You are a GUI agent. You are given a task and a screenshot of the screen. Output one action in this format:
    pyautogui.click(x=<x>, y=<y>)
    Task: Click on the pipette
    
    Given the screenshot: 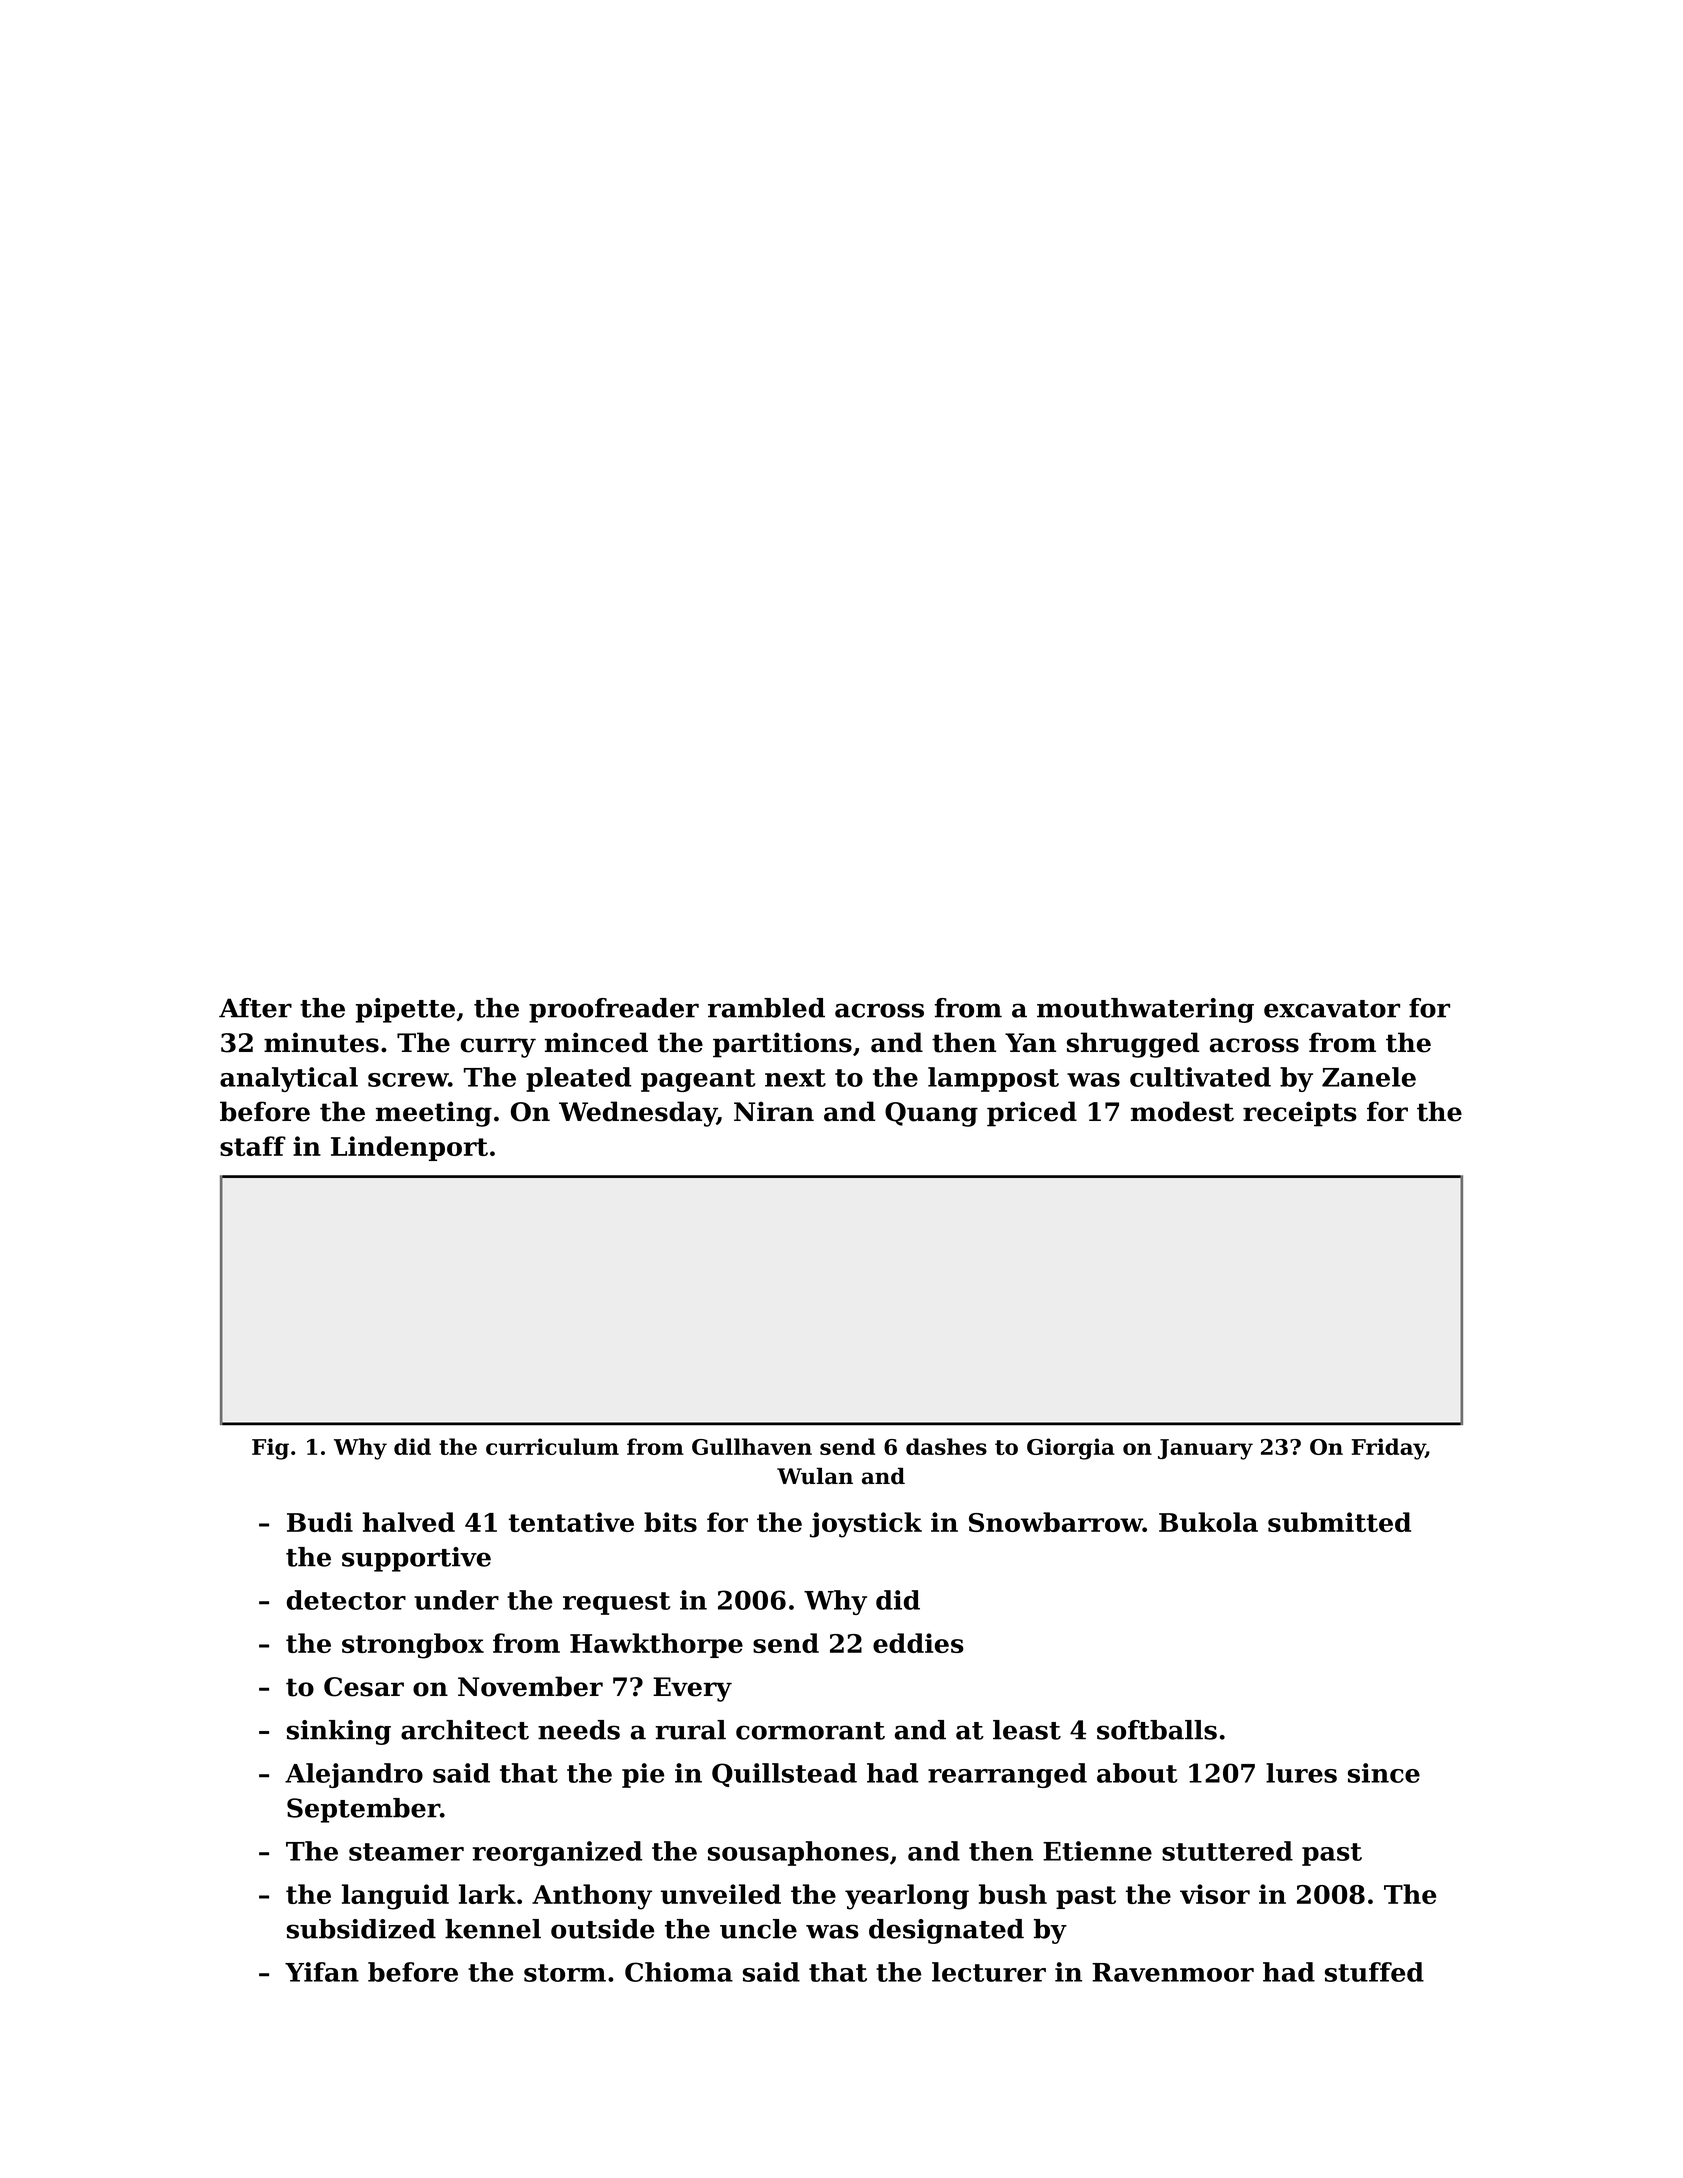 What is the action you would take?
    pyautogui.click(x=405, y=1010)
